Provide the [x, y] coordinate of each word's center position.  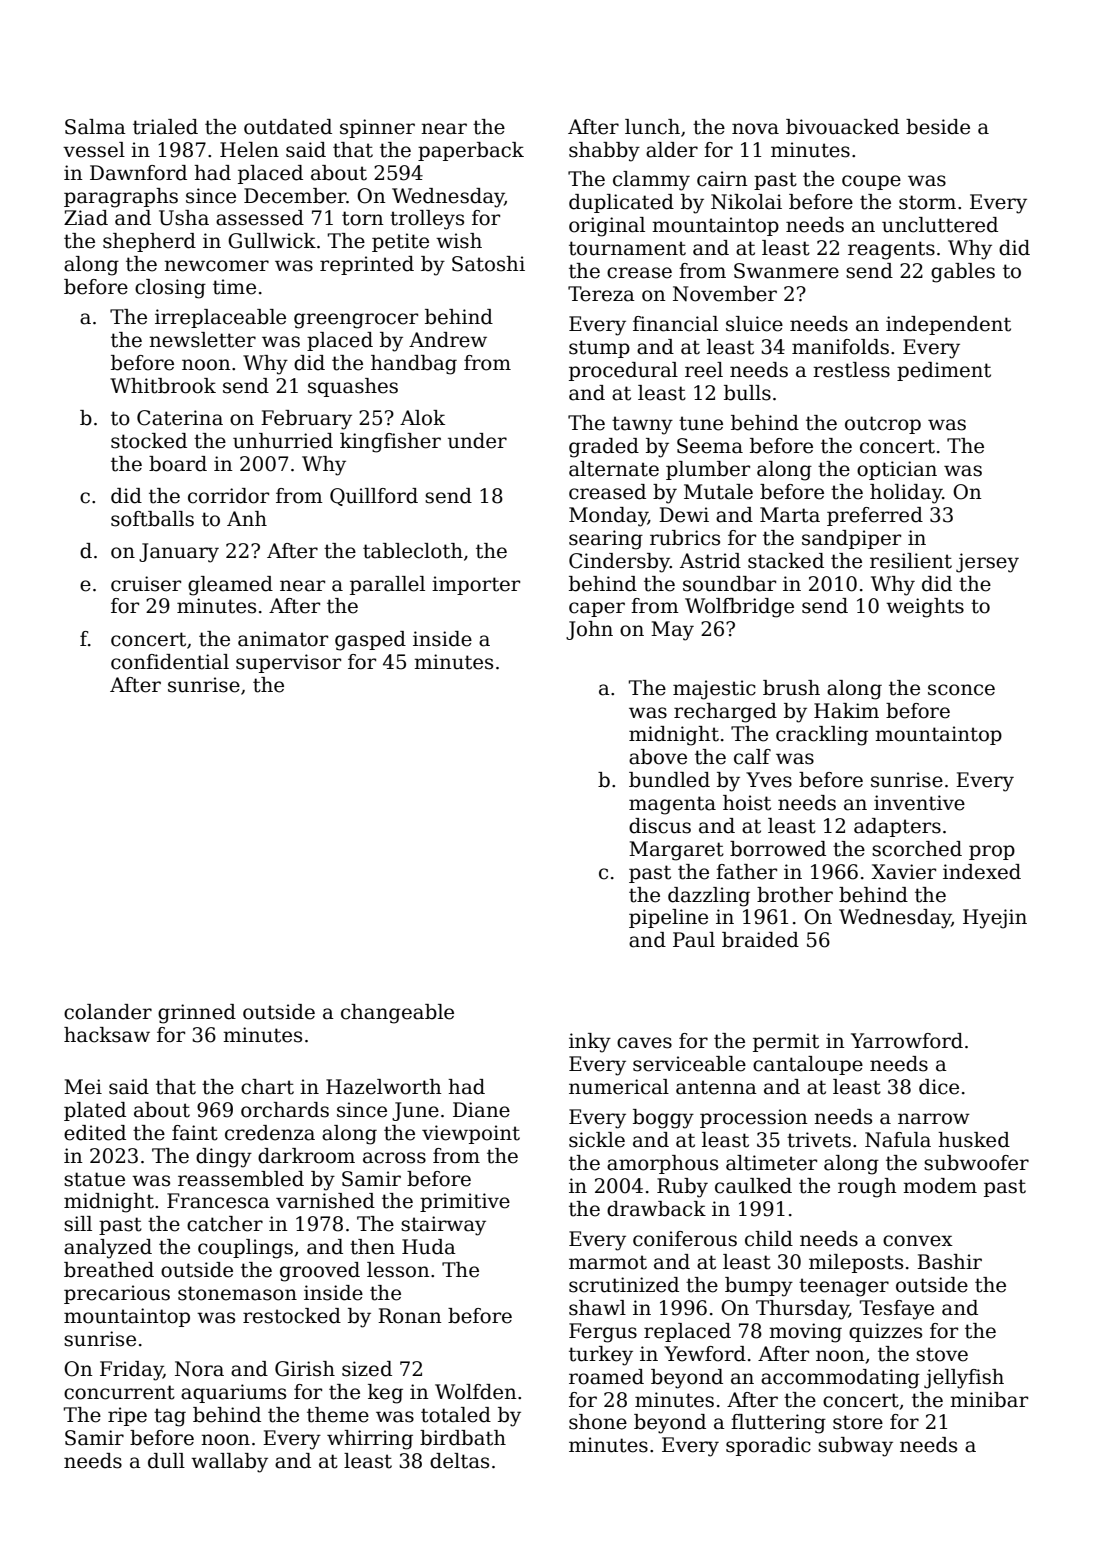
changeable [397, 1014]
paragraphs [121, 198]
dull [166, 1461]
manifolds [840, 347]
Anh [247, 518]
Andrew [448, 340]
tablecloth [413, 551]
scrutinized [624, 1285]
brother [795, 895]
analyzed [108, 1249]
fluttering [778, 1424]
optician [897, 470]
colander [108, 1012]
